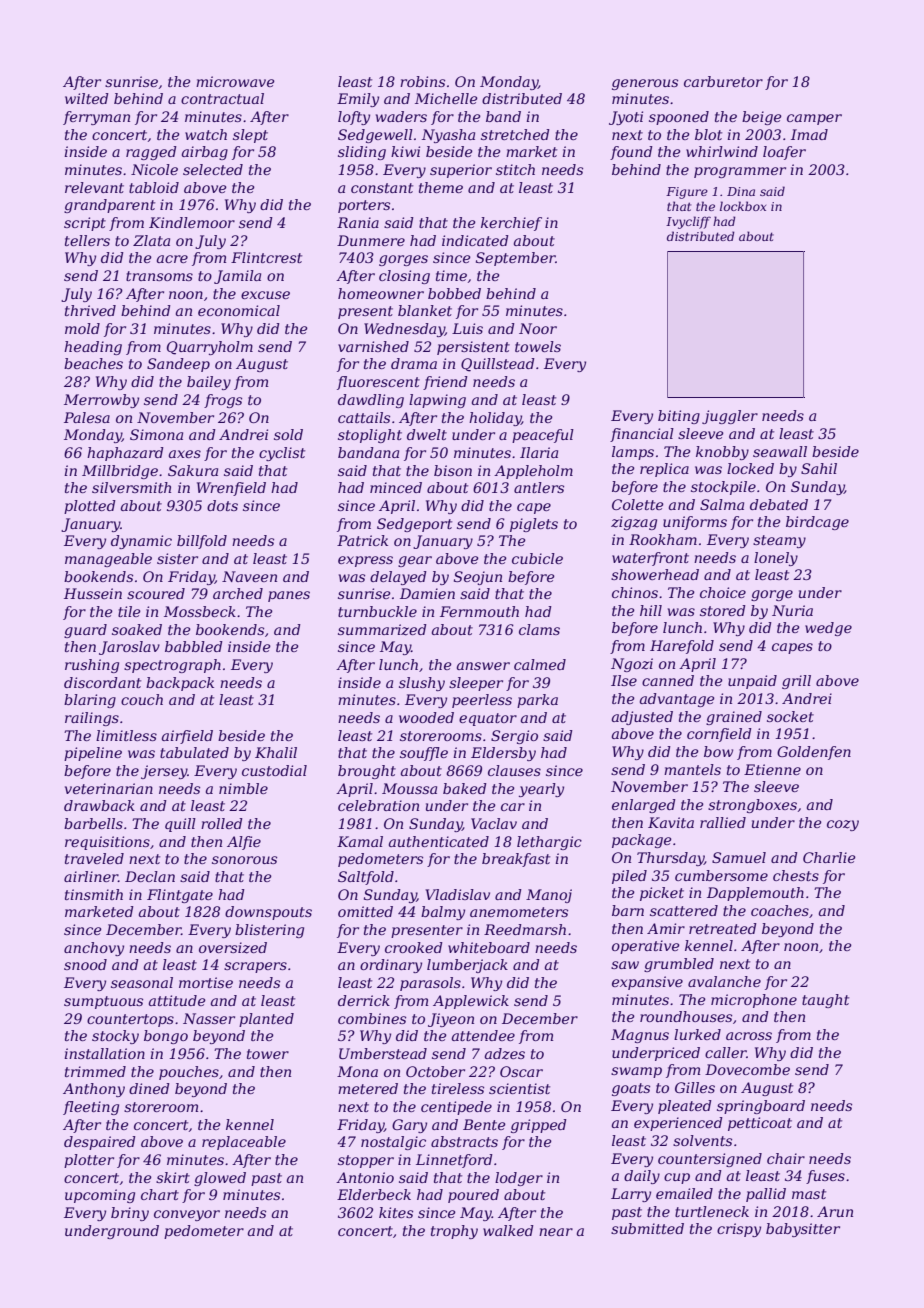 This screenshot has height=1308, width=924. Describe the element at coordinates (235, 81) in the screenshot. I see `microwave` at that location.
